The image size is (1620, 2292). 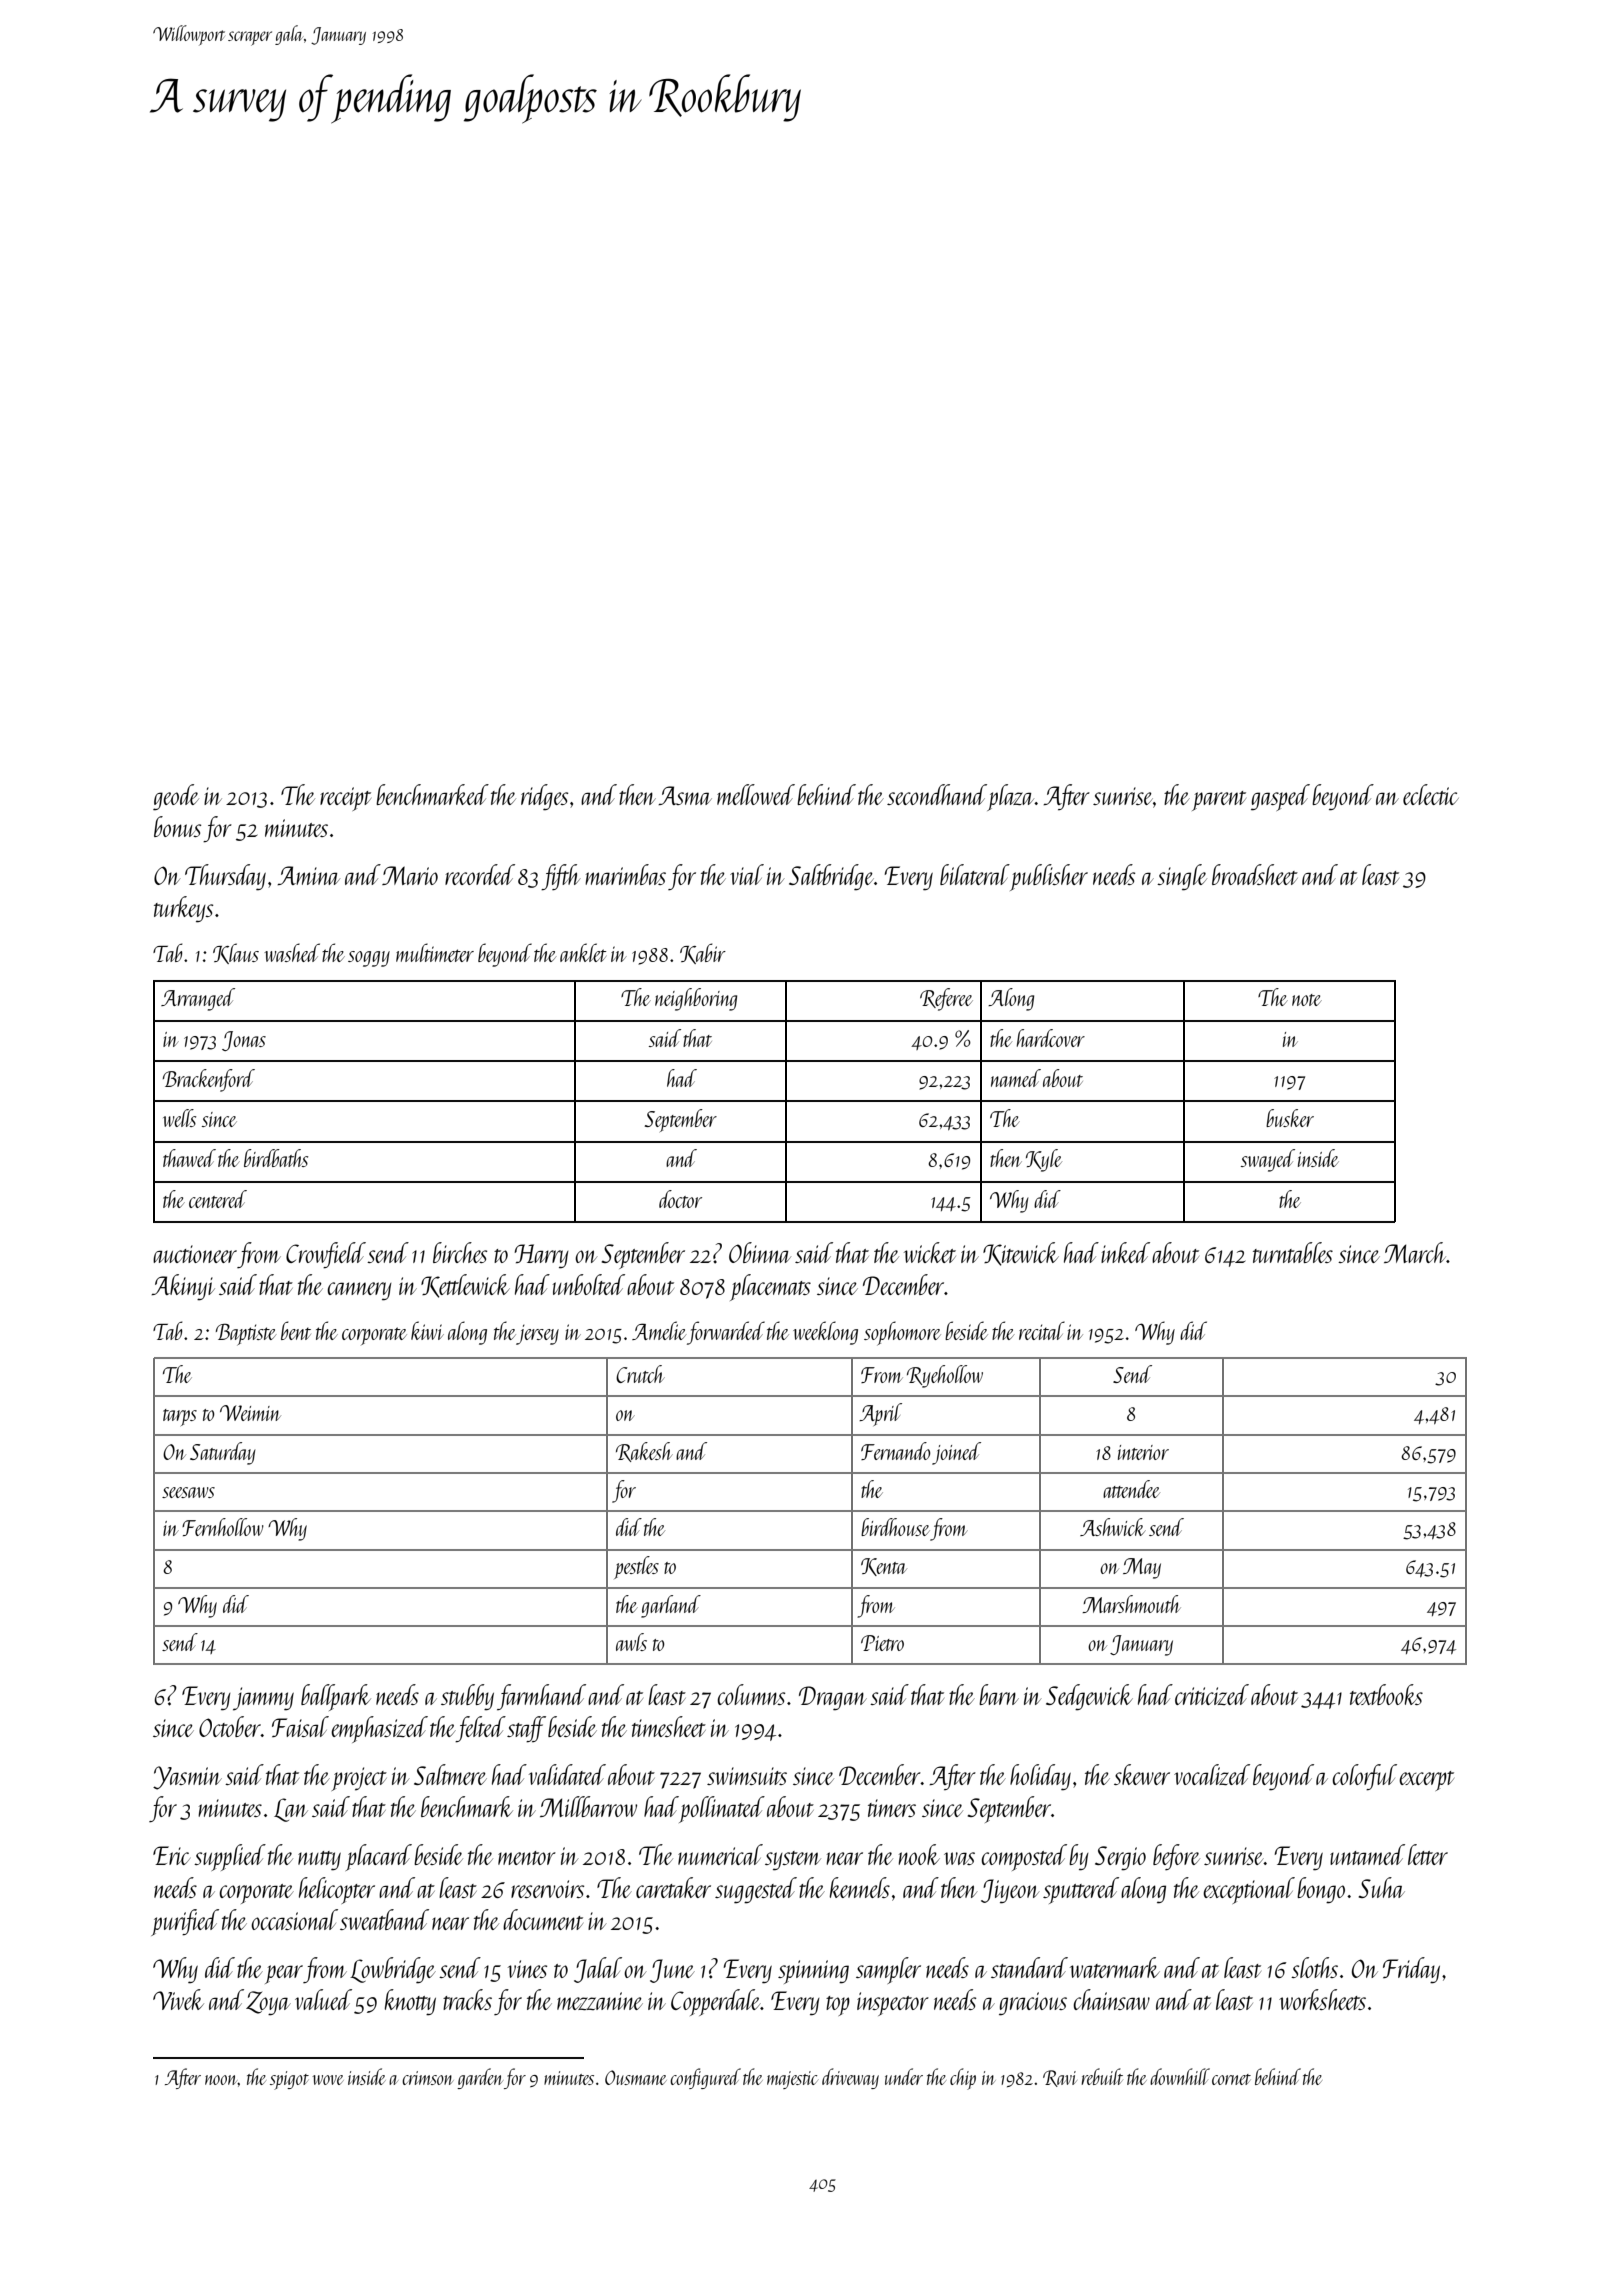 What do you see at coordinates (703, 953) in the page?
I see `Kabir` at bounding box center [703, 953].
